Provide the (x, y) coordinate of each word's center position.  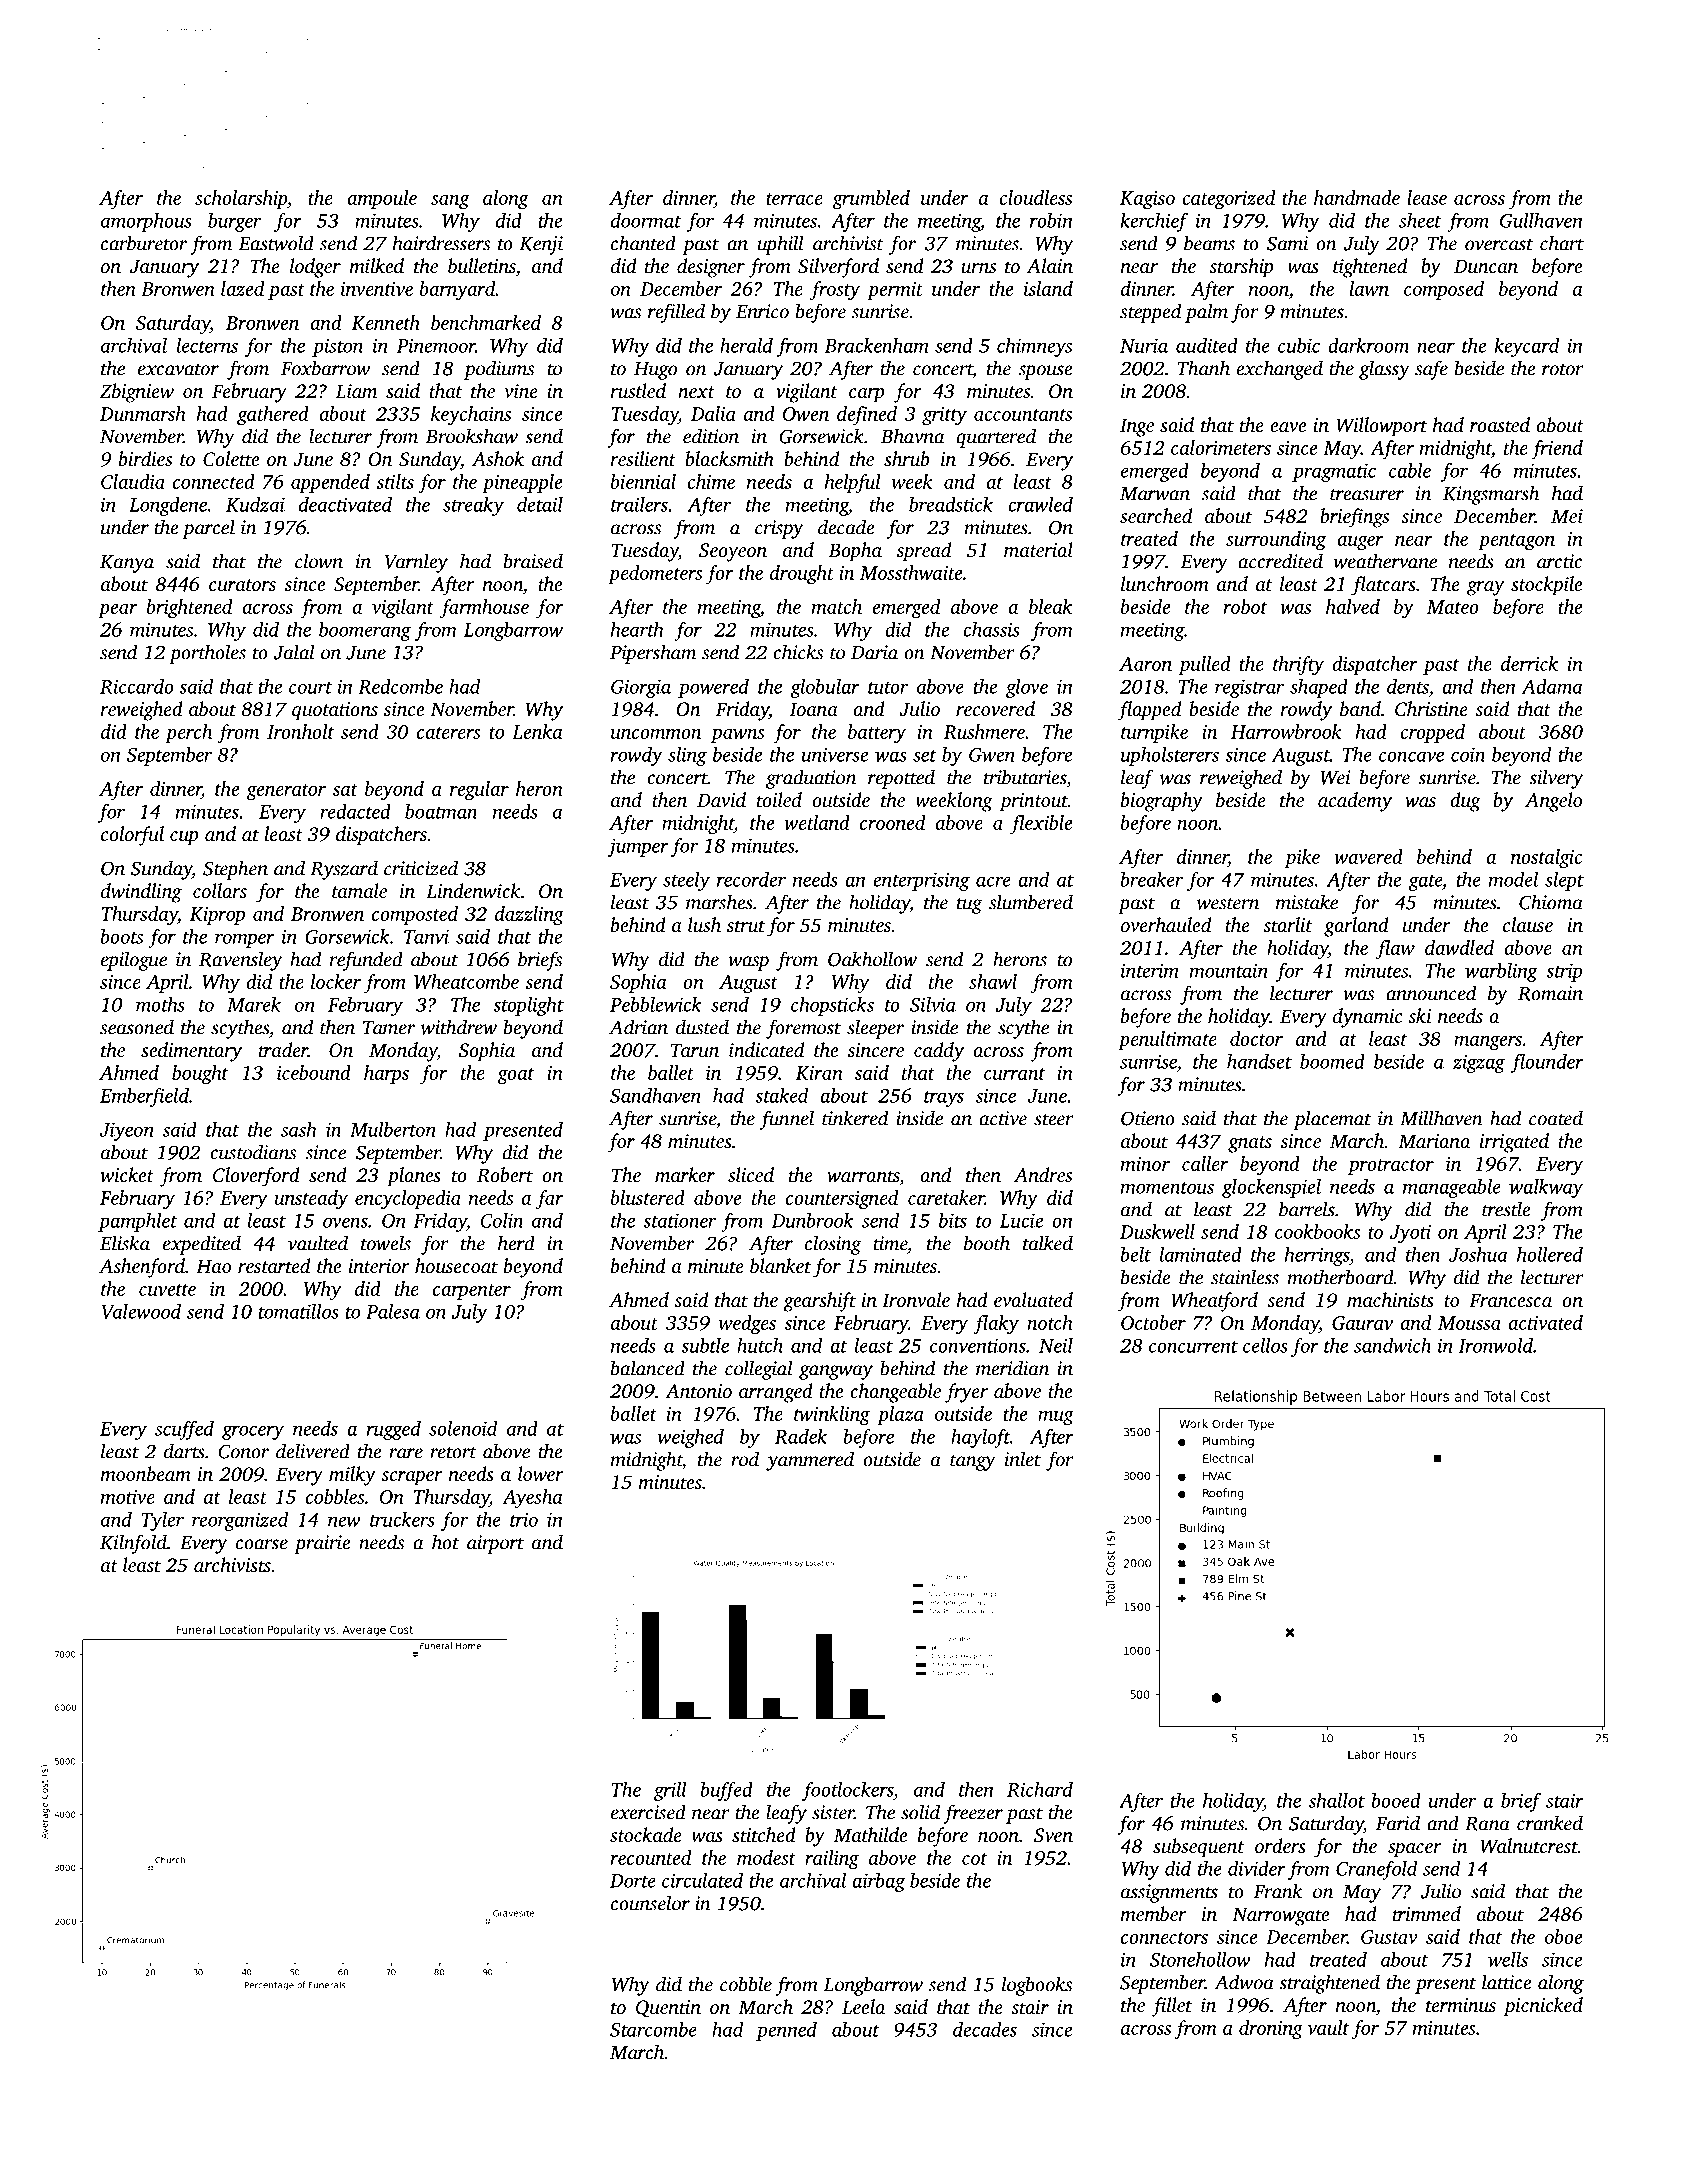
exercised (648, 1812)
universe (834, 755)
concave (1411, 756)
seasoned (137, 1027)
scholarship (241, 199)
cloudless (1035, 197)
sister (833, 1812)
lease (1427, 197)
